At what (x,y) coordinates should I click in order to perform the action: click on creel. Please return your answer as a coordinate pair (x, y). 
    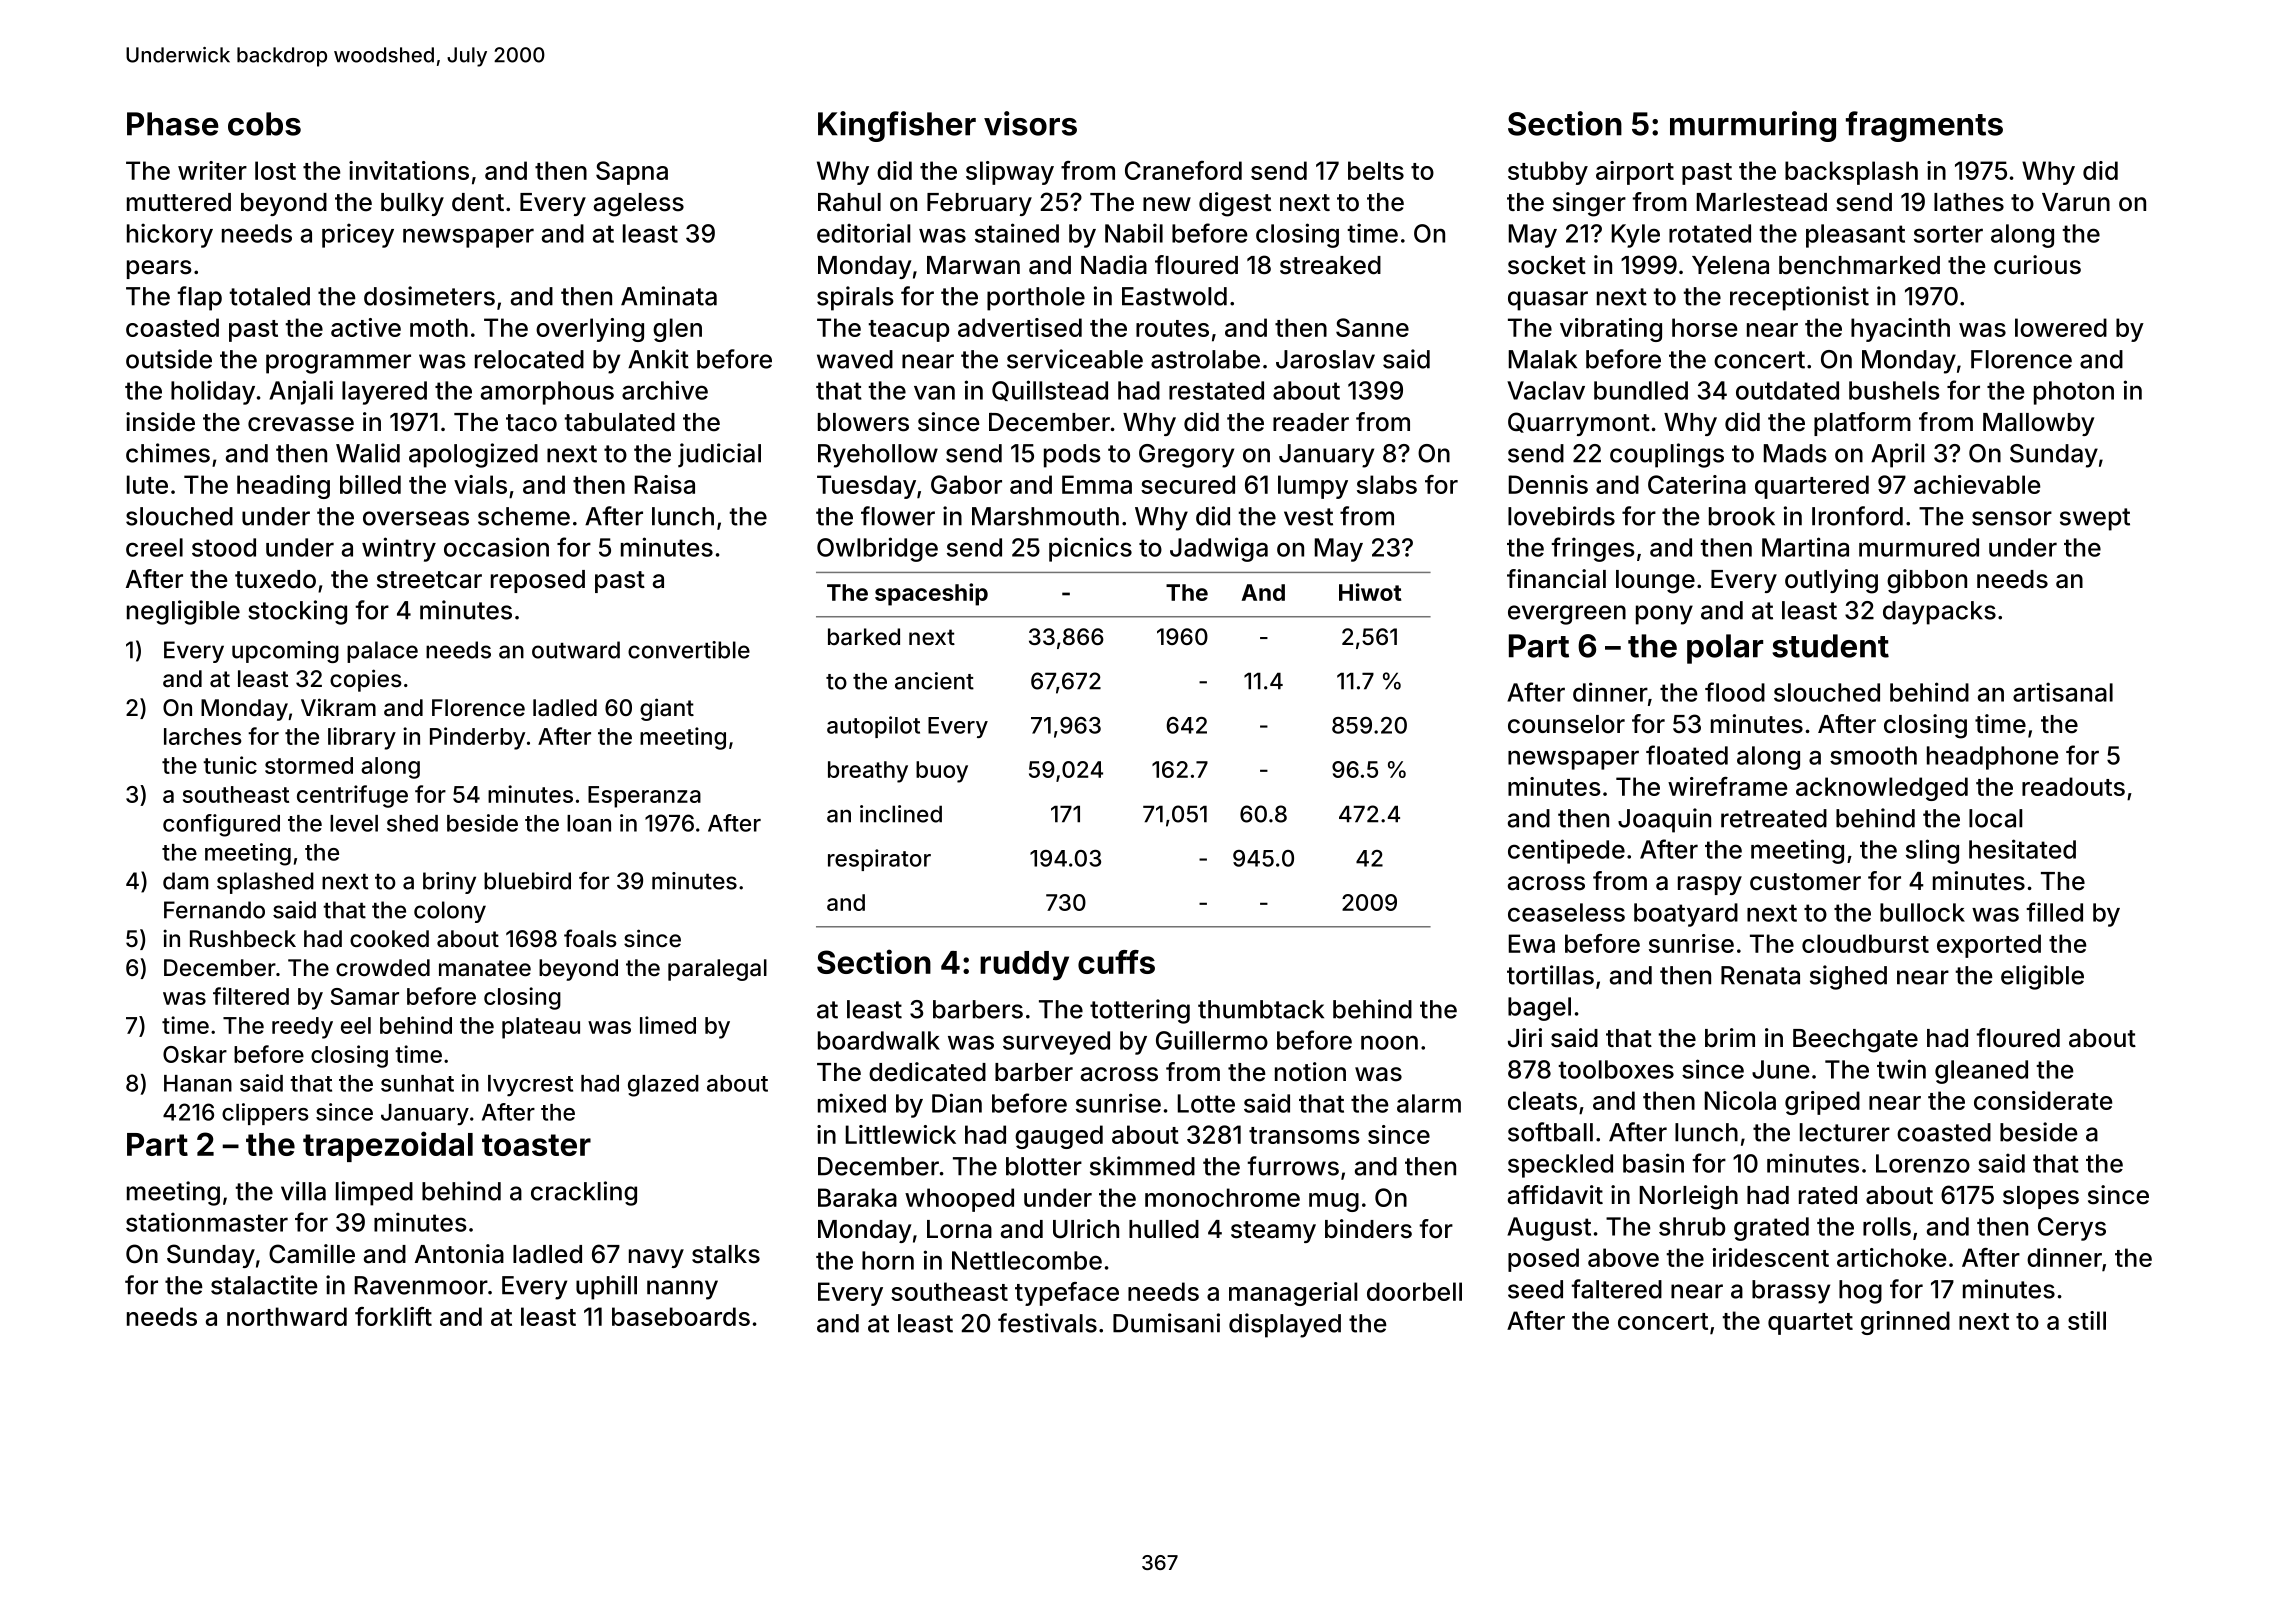
    Looking at the image, I should click on (154, 547).
